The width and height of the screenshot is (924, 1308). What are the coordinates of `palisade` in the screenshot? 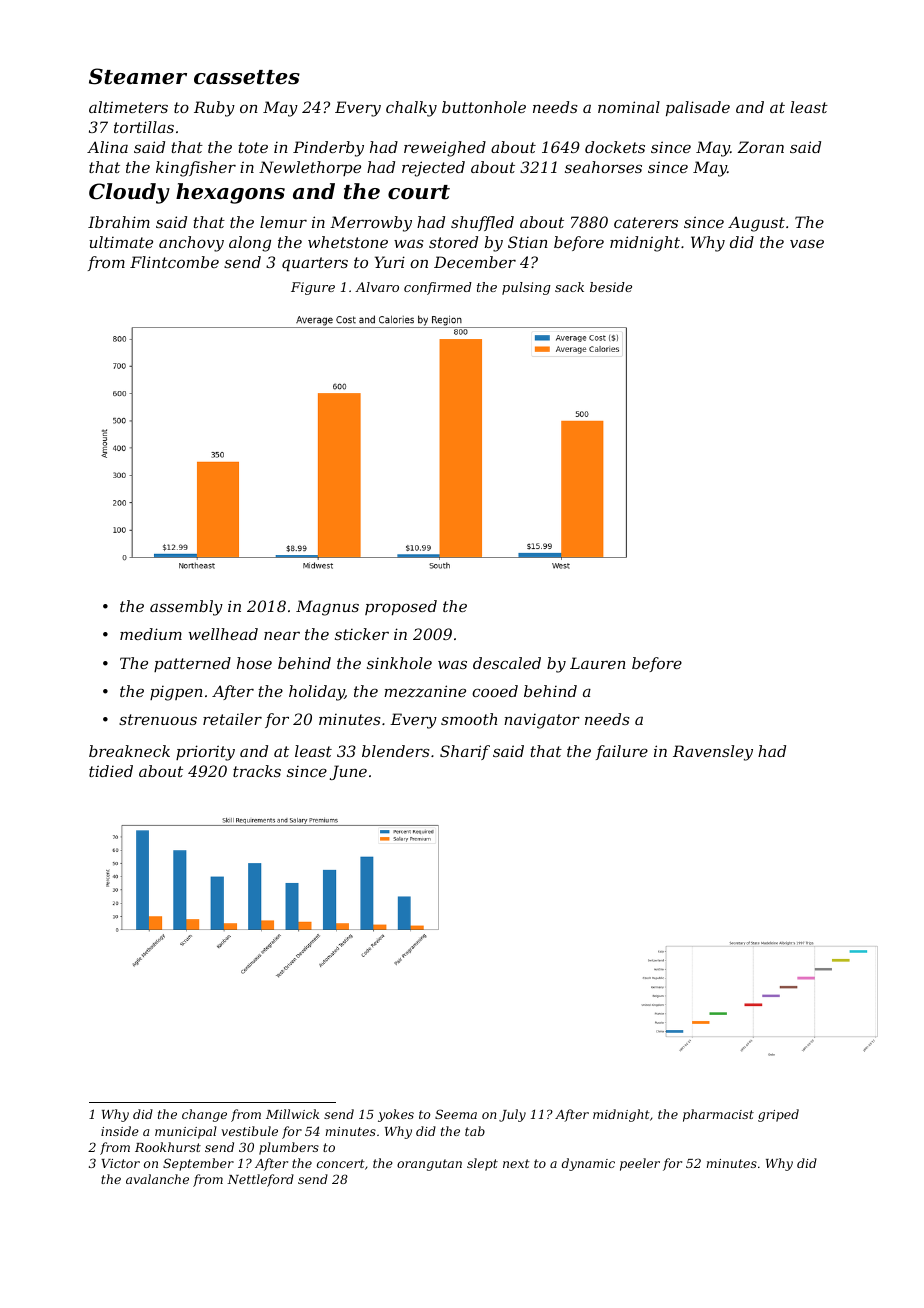 It's located at (698, 108).
